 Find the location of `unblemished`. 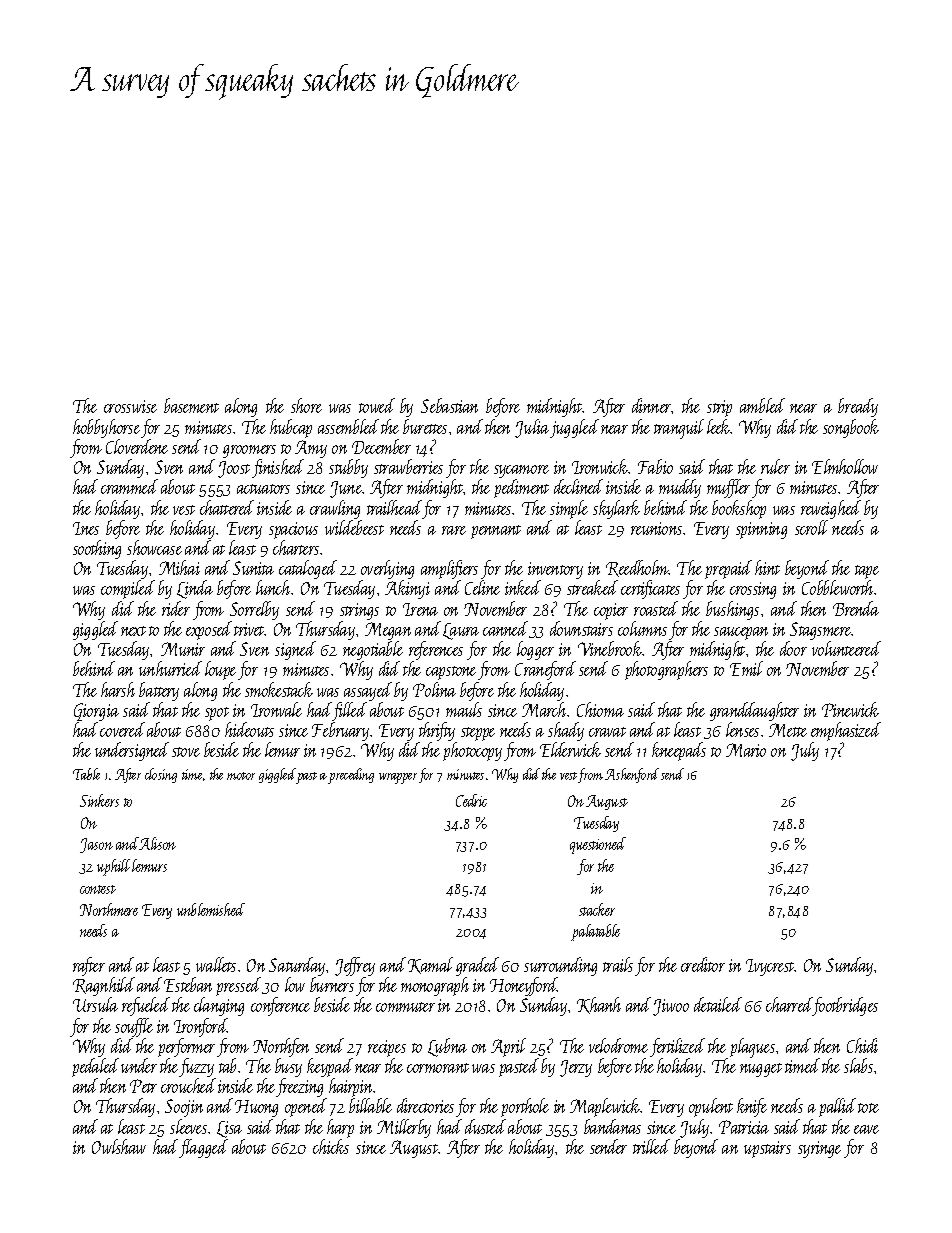

unblemished is located at coordinates (211, 909).
